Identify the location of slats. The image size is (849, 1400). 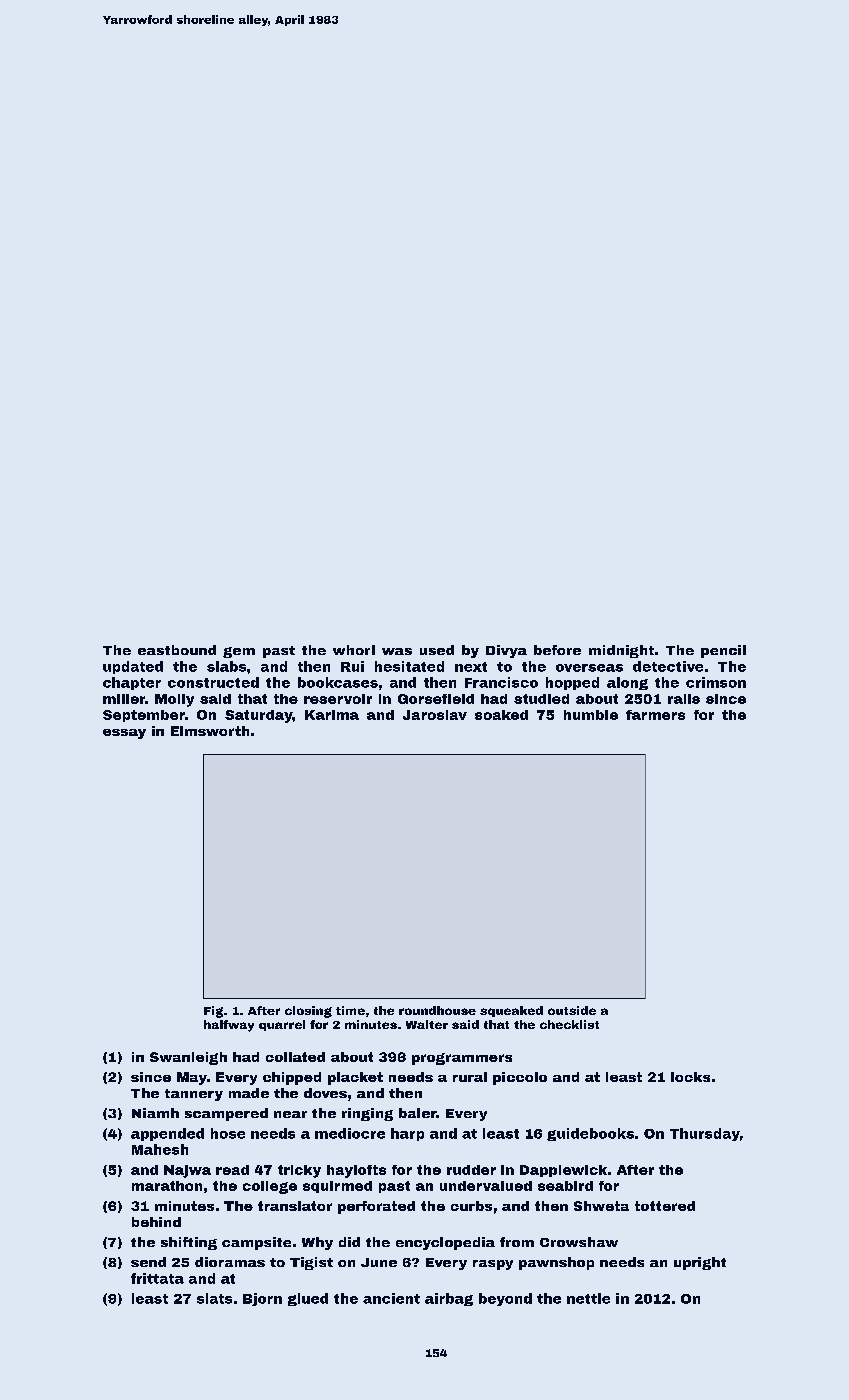
(214, 1298).
